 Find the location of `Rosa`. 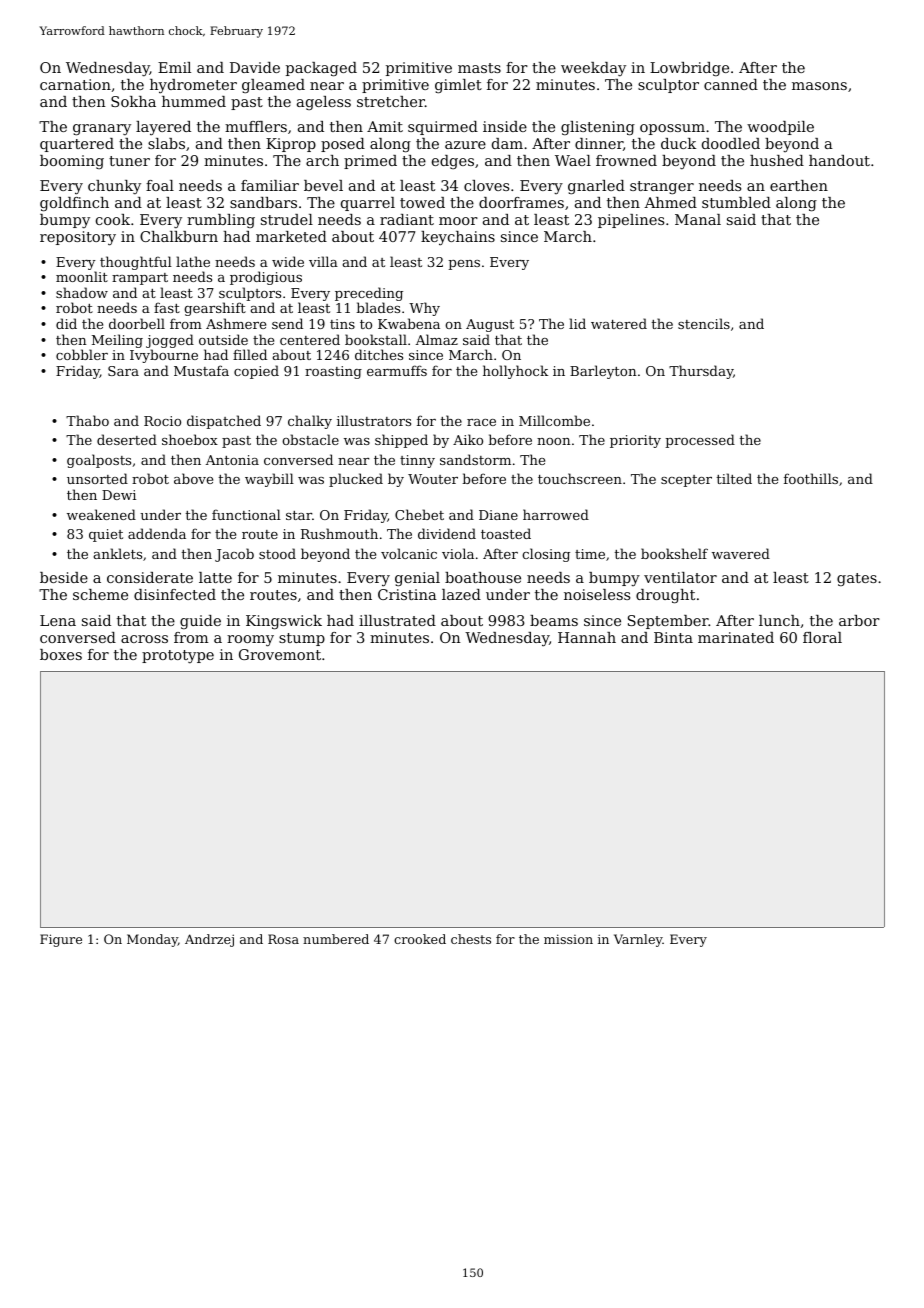

Rosa is located at coordinates (283, 939).
